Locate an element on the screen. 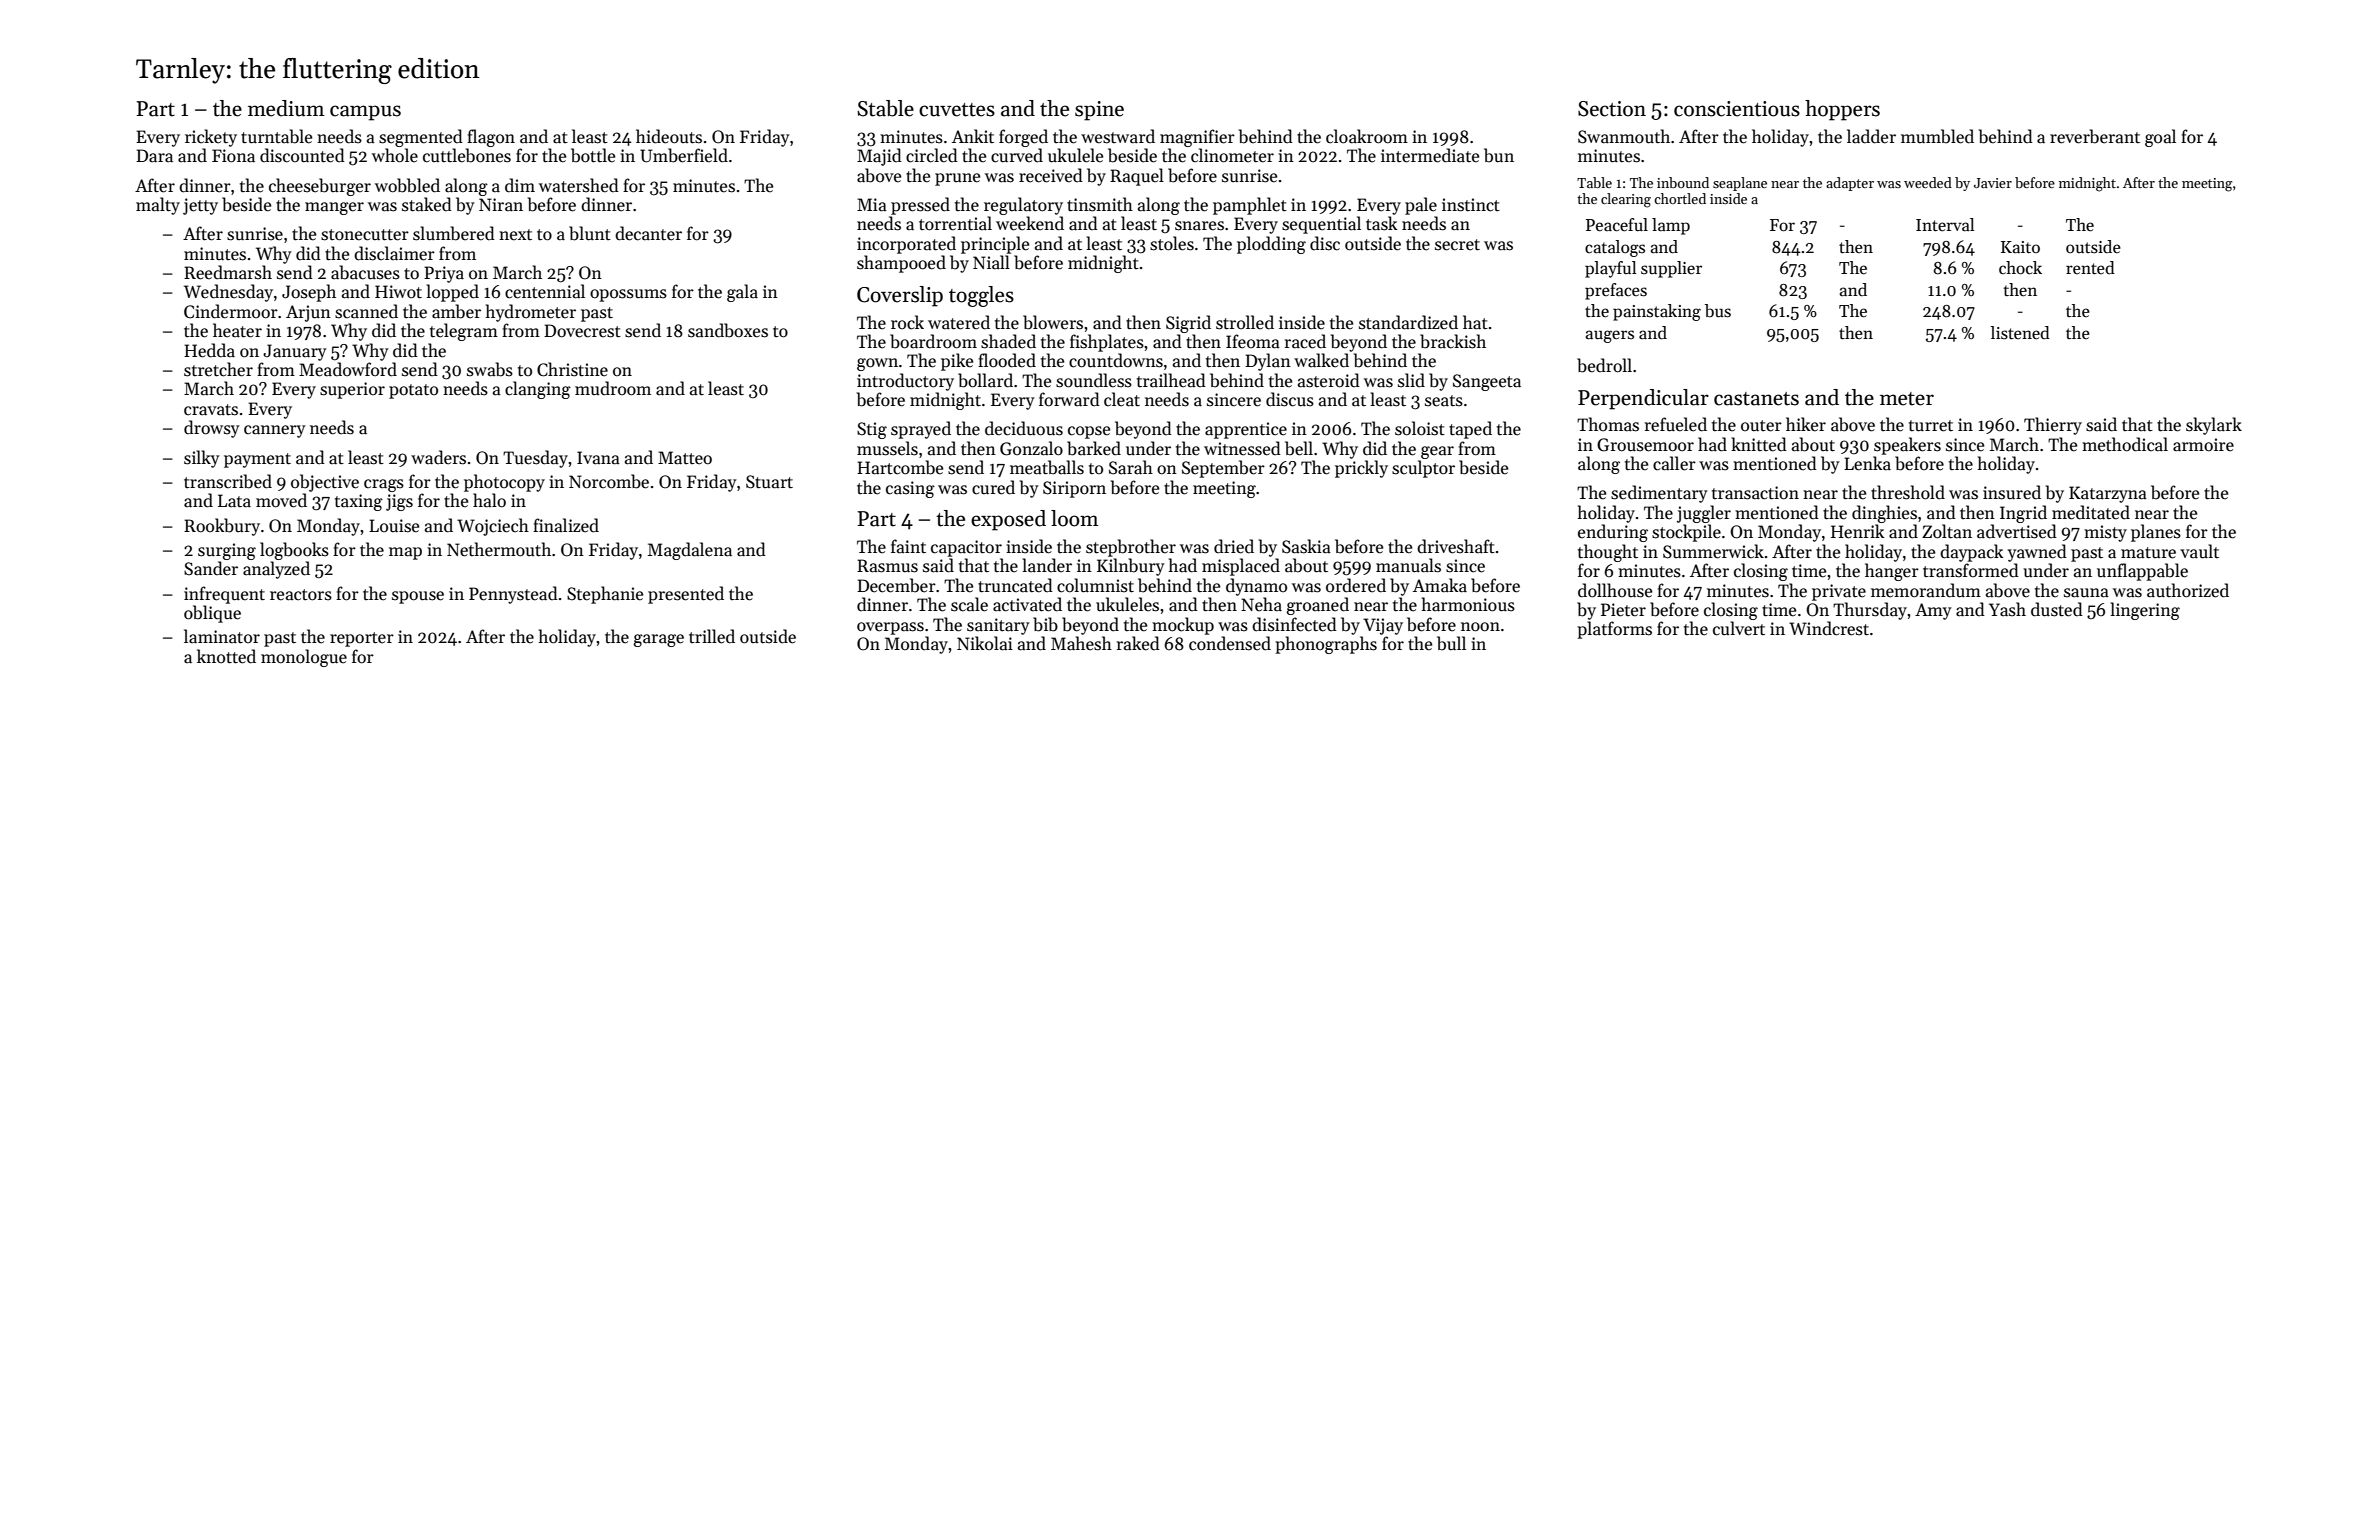 The image size is (2380, 1540). conscientious is located at coordinates (1737, 109).
